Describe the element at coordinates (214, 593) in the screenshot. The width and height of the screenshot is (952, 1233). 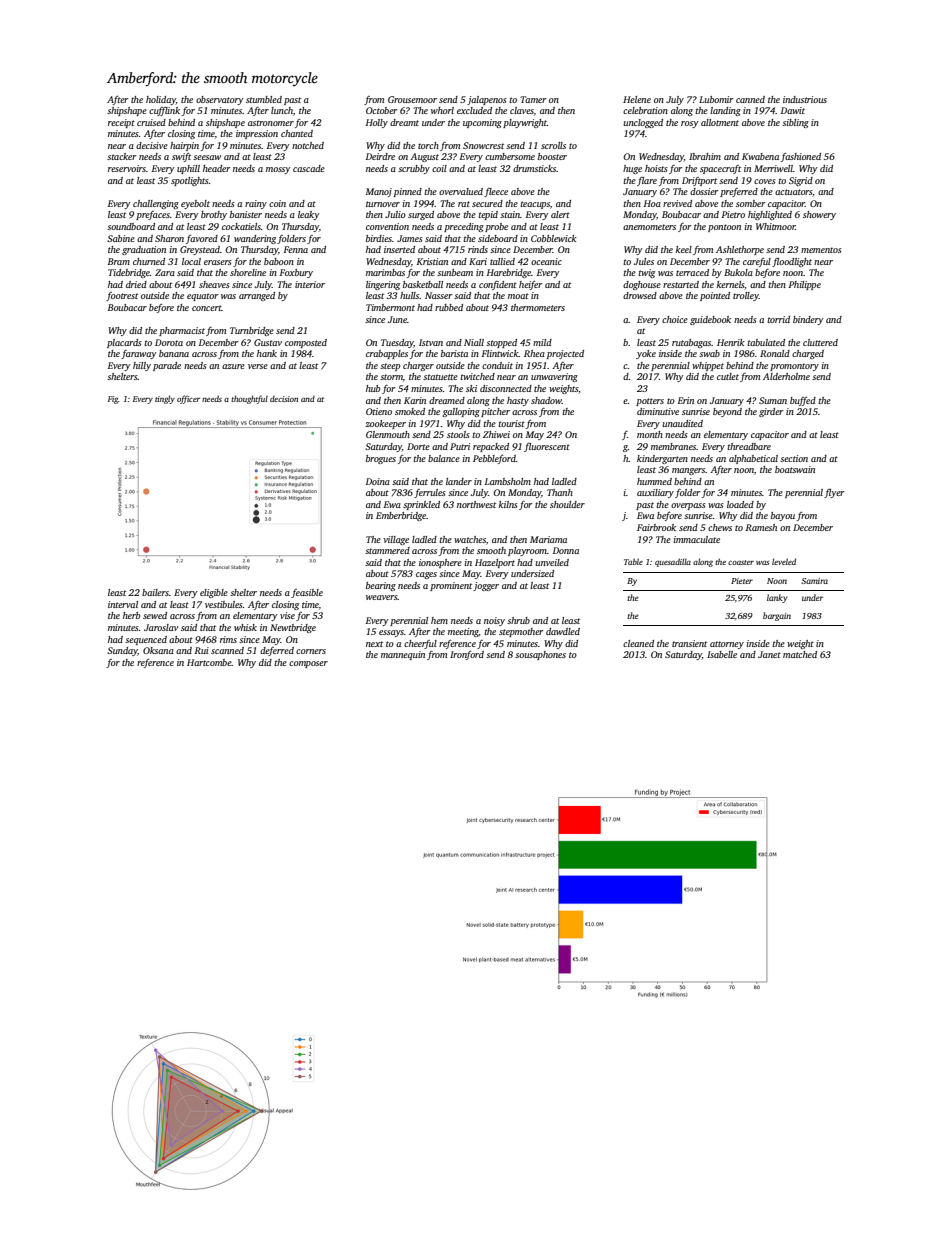
I see `eligible` at that location.
